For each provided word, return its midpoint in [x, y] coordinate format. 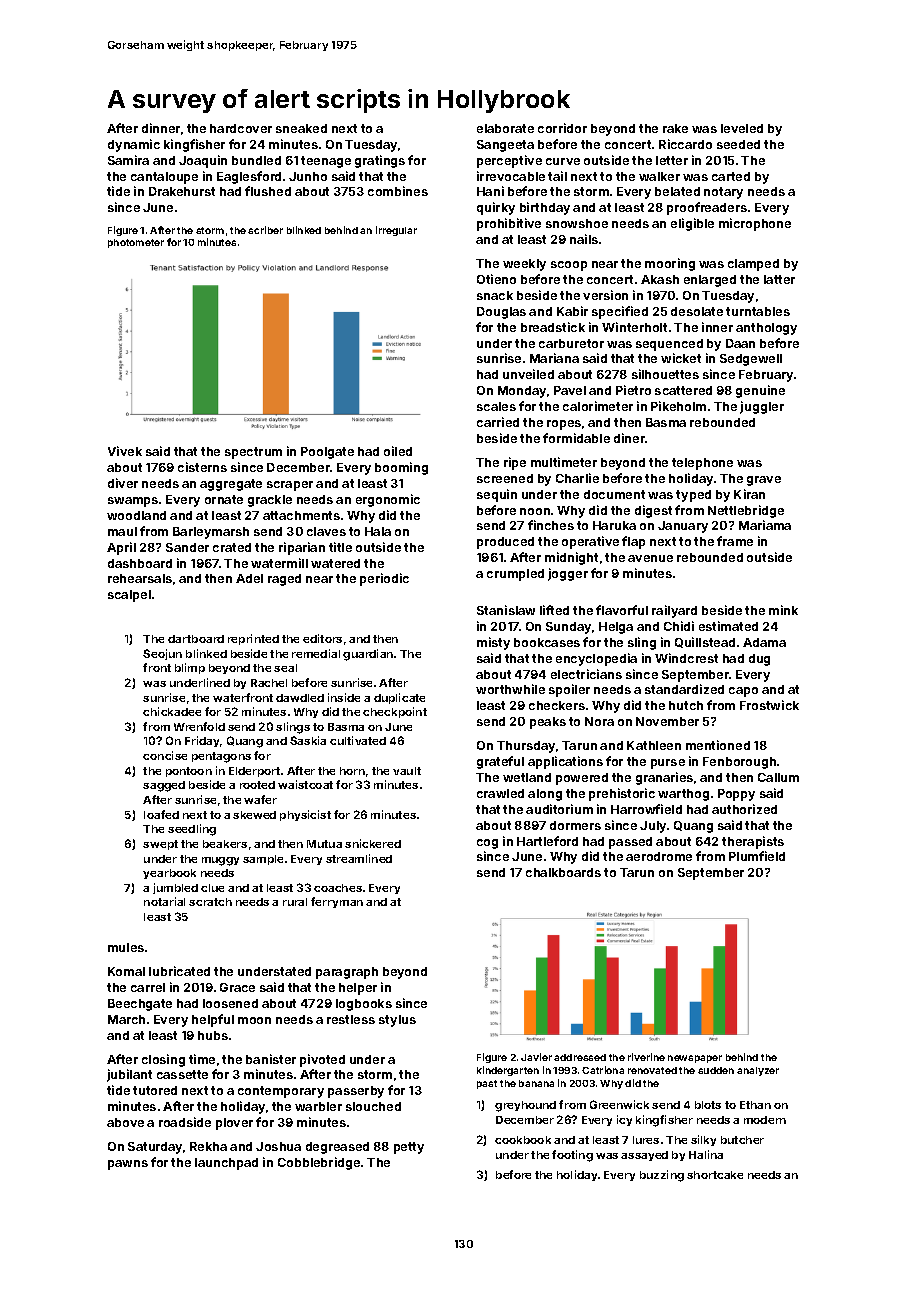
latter [779, 279]
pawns [128, 1165]
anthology [766, 329]
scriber [265, 230]
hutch [686, 705]
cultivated [358, 740]
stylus [397, 1021]
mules [126, 947]
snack [495, 295]
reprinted [253, 639]
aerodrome [659, 856]
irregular [396, 231]
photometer [136, 243]
